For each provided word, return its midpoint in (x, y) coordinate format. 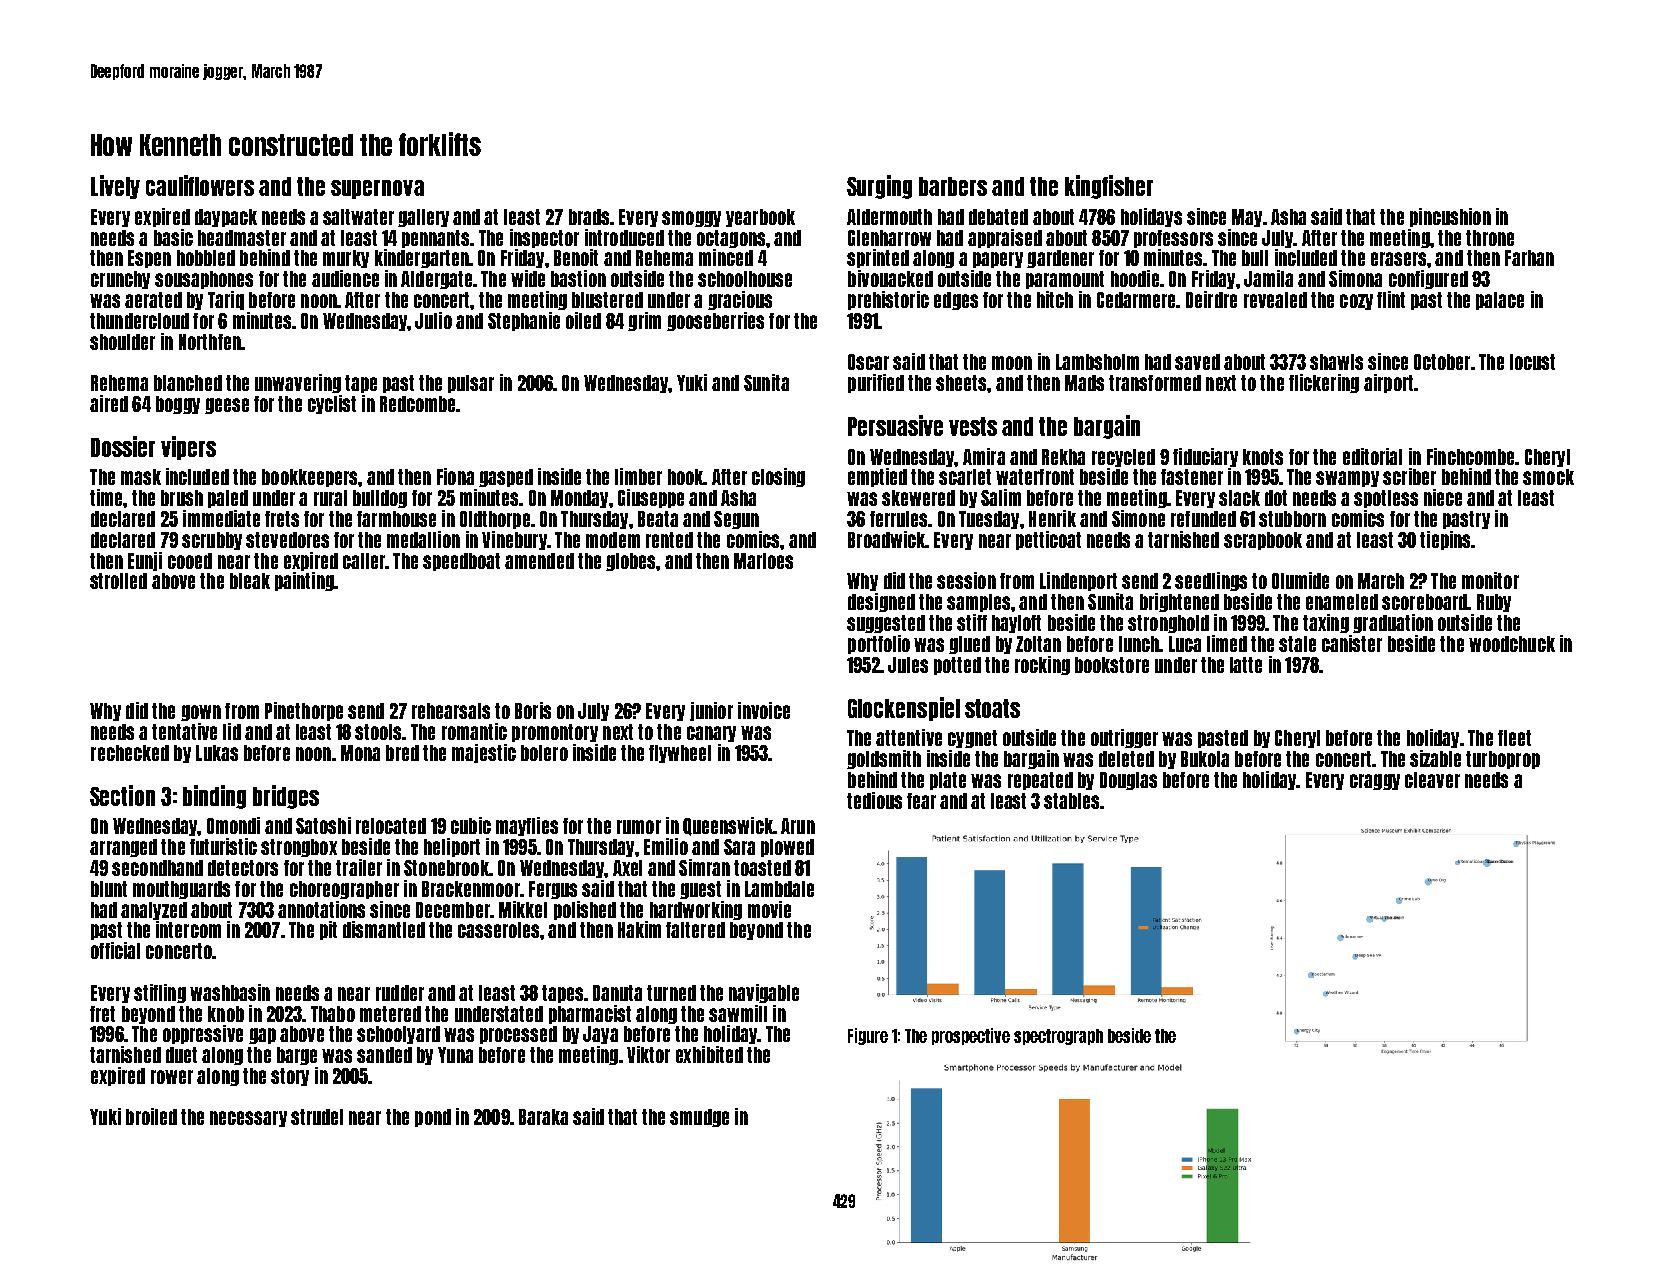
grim (644, 321)
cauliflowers (200, 185)
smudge (699, 1118)
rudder (400, 993)
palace (1500, 301)
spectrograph (1058, 1037)
